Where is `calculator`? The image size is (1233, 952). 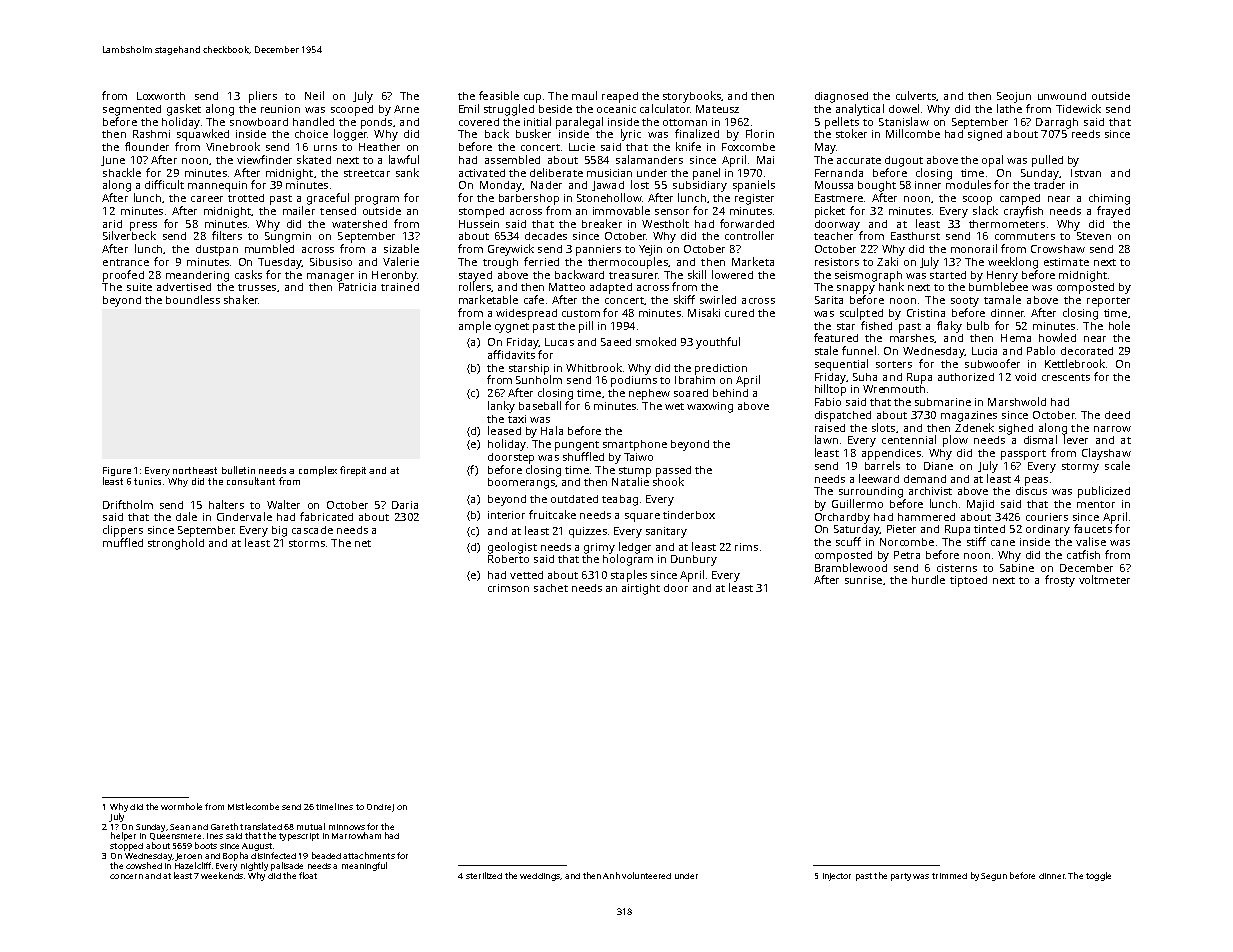
calculator is located at coordinates (665, 108).
